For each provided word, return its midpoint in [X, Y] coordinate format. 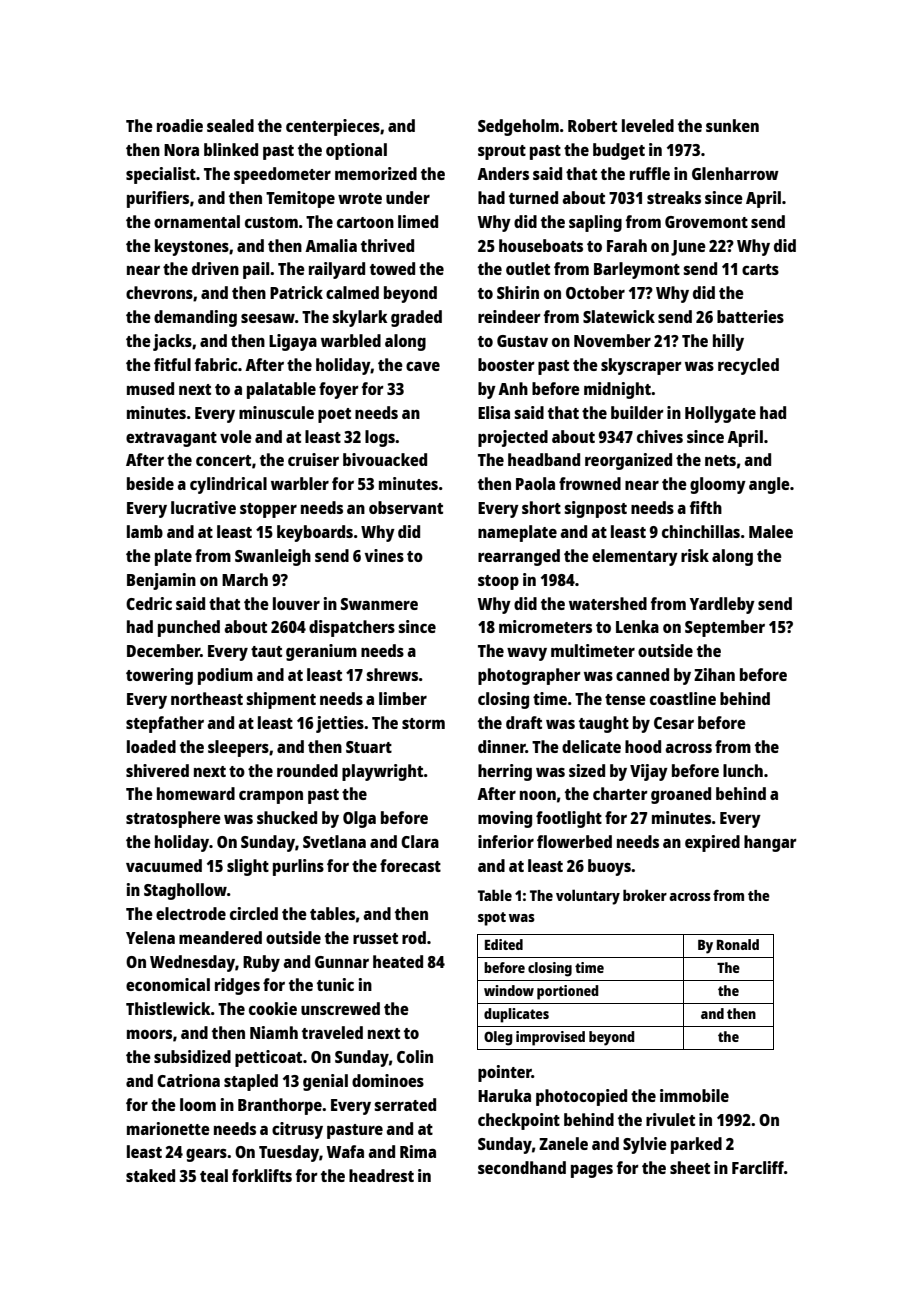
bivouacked [385, 459]
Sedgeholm [518, 127]
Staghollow [185, 891]
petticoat [268, 1058]
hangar [770, 843]
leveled [648, 125]
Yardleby [722, 605]
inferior [506, 841]
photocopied [581, 1097]
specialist [161, 175]
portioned [568, 992]
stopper [268, 510]
